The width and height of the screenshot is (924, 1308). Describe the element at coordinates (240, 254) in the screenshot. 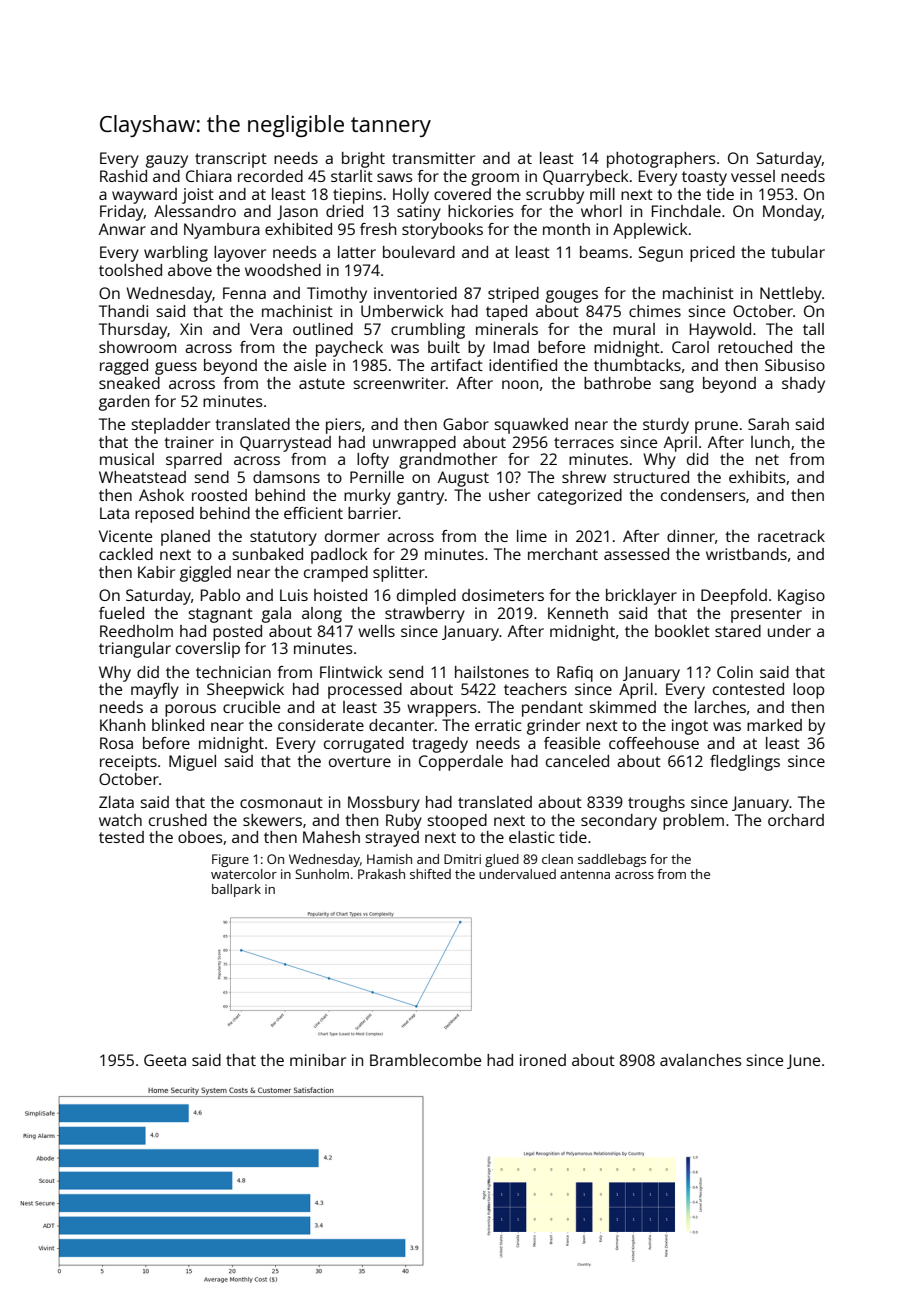

I see `layover` at that location.
